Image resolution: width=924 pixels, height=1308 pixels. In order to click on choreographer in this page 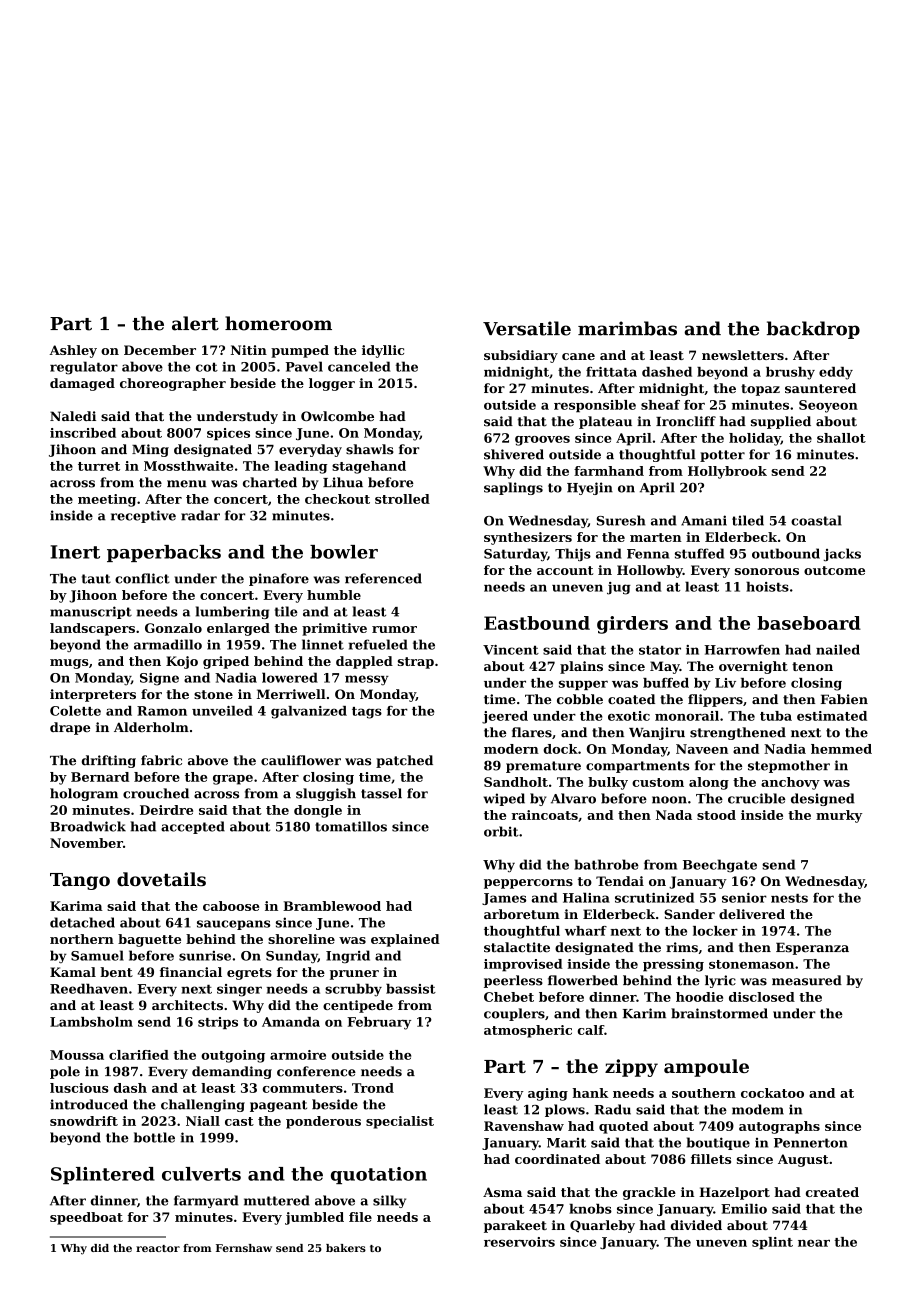, I will do `click(173, 384)`.
